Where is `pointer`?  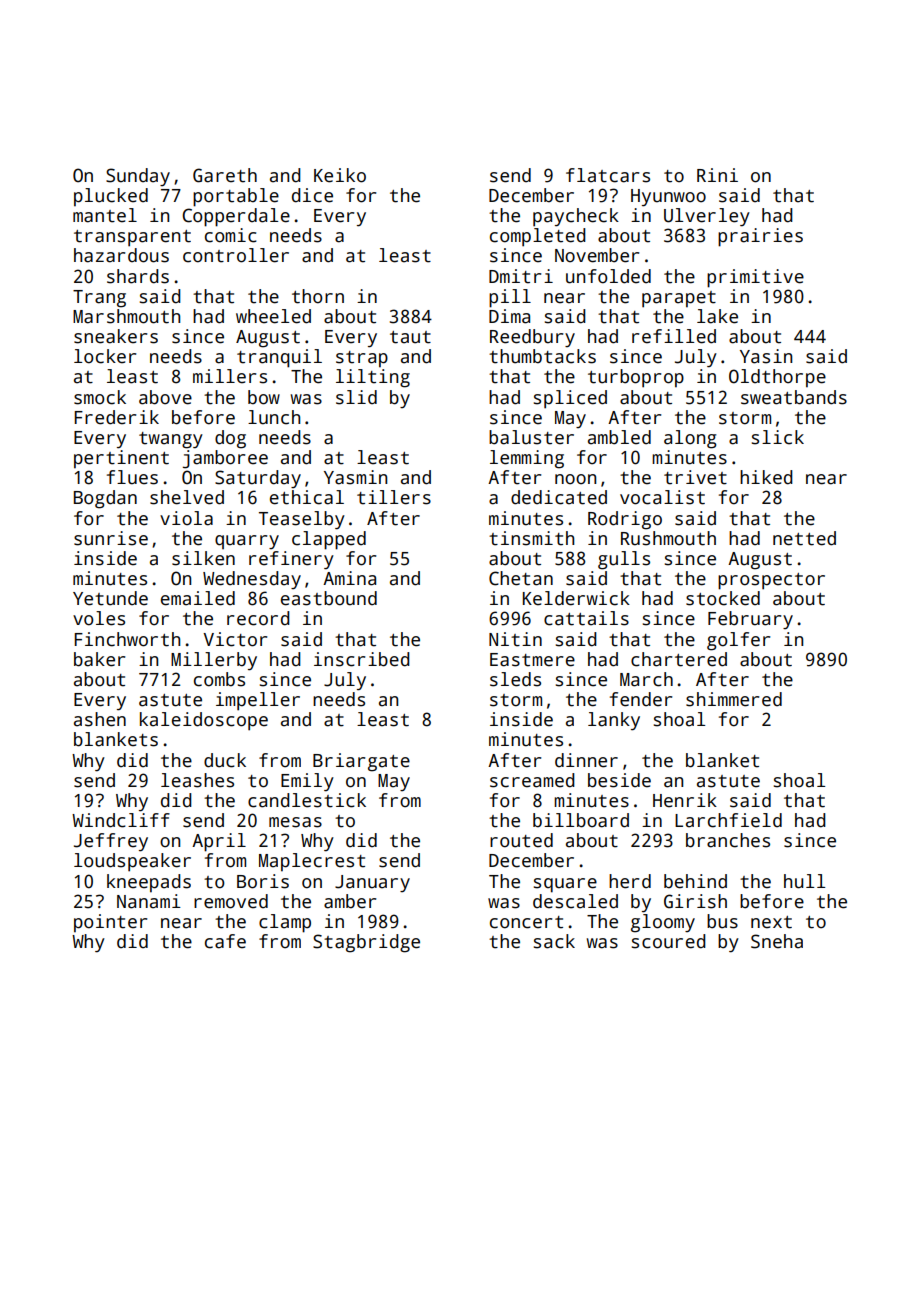
pointer is located at coordinates (110, 923).
